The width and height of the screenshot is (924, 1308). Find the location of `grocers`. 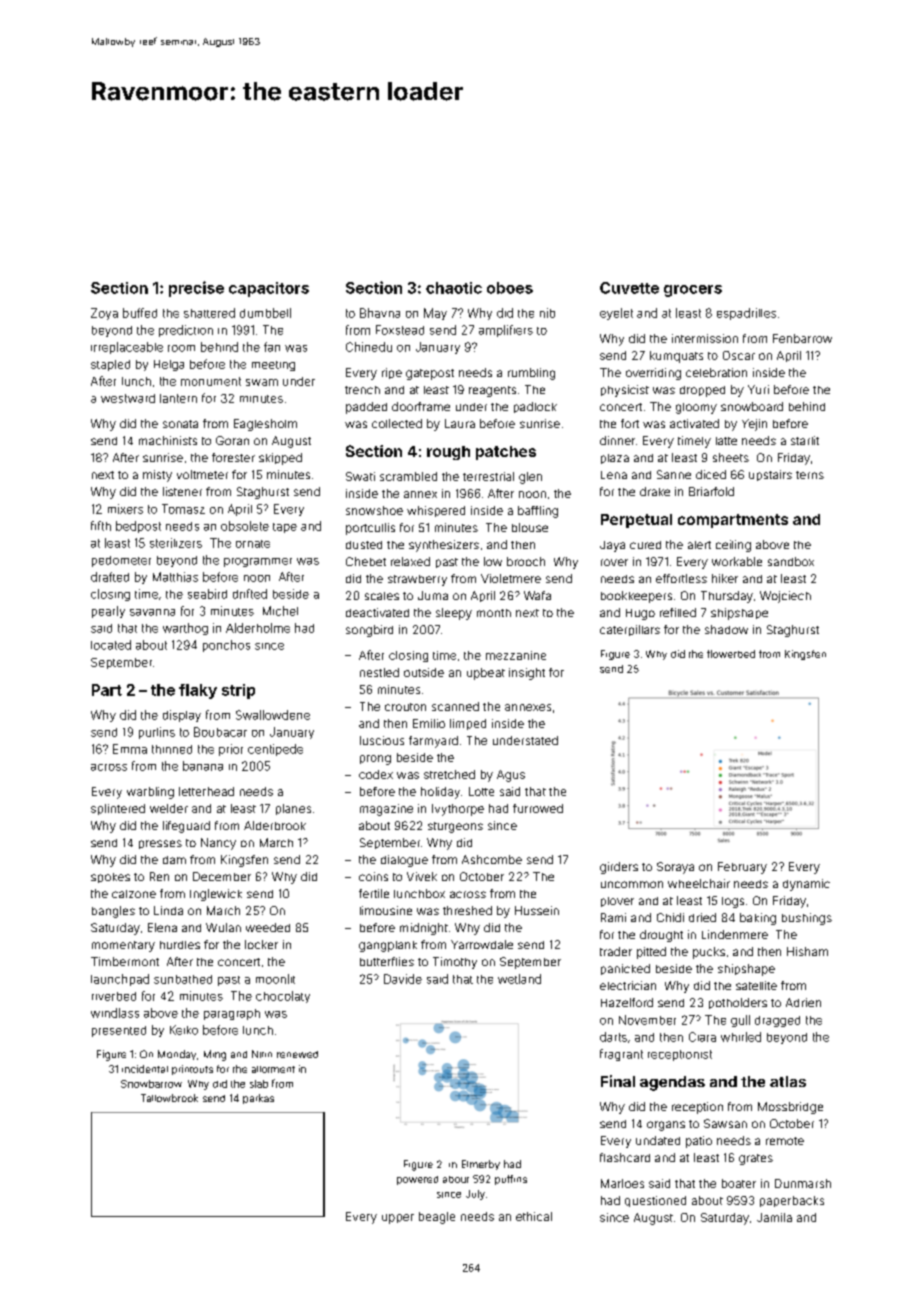

grocers is located at coordinates (693, 291).
